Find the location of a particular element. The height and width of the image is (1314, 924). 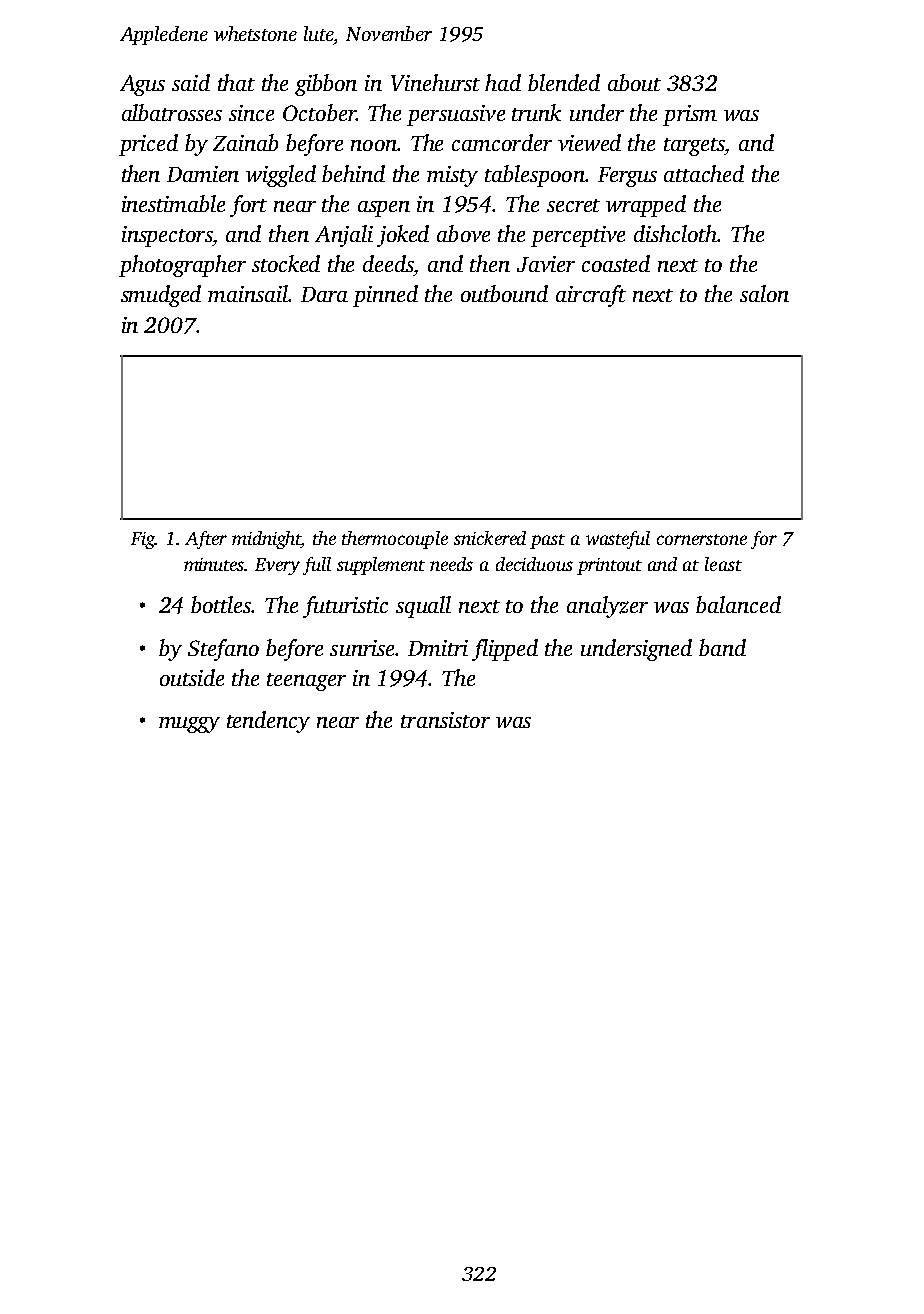

inspectors is located at coordinates (167, 236).
